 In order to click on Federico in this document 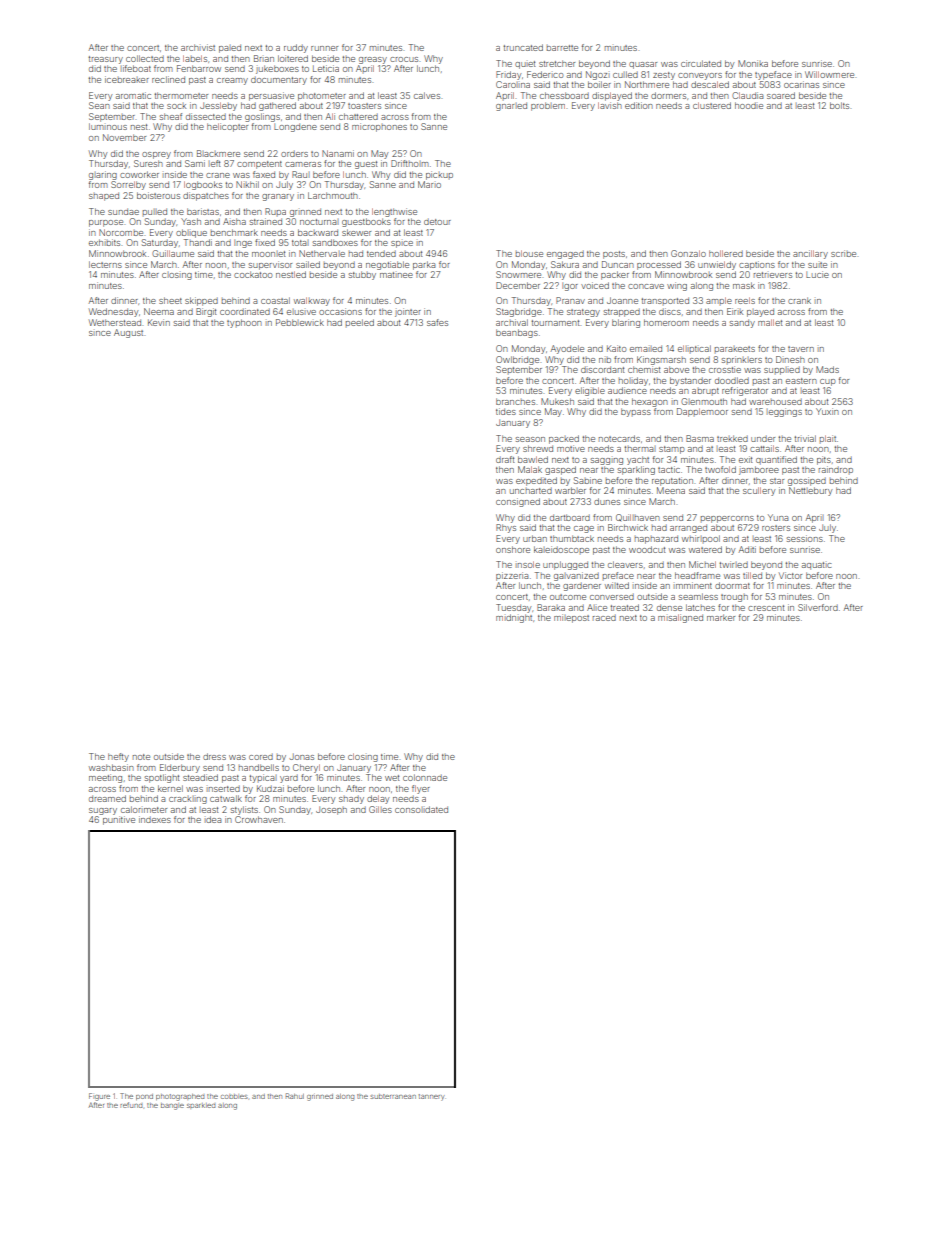, I will do `click(545, 74)`.
